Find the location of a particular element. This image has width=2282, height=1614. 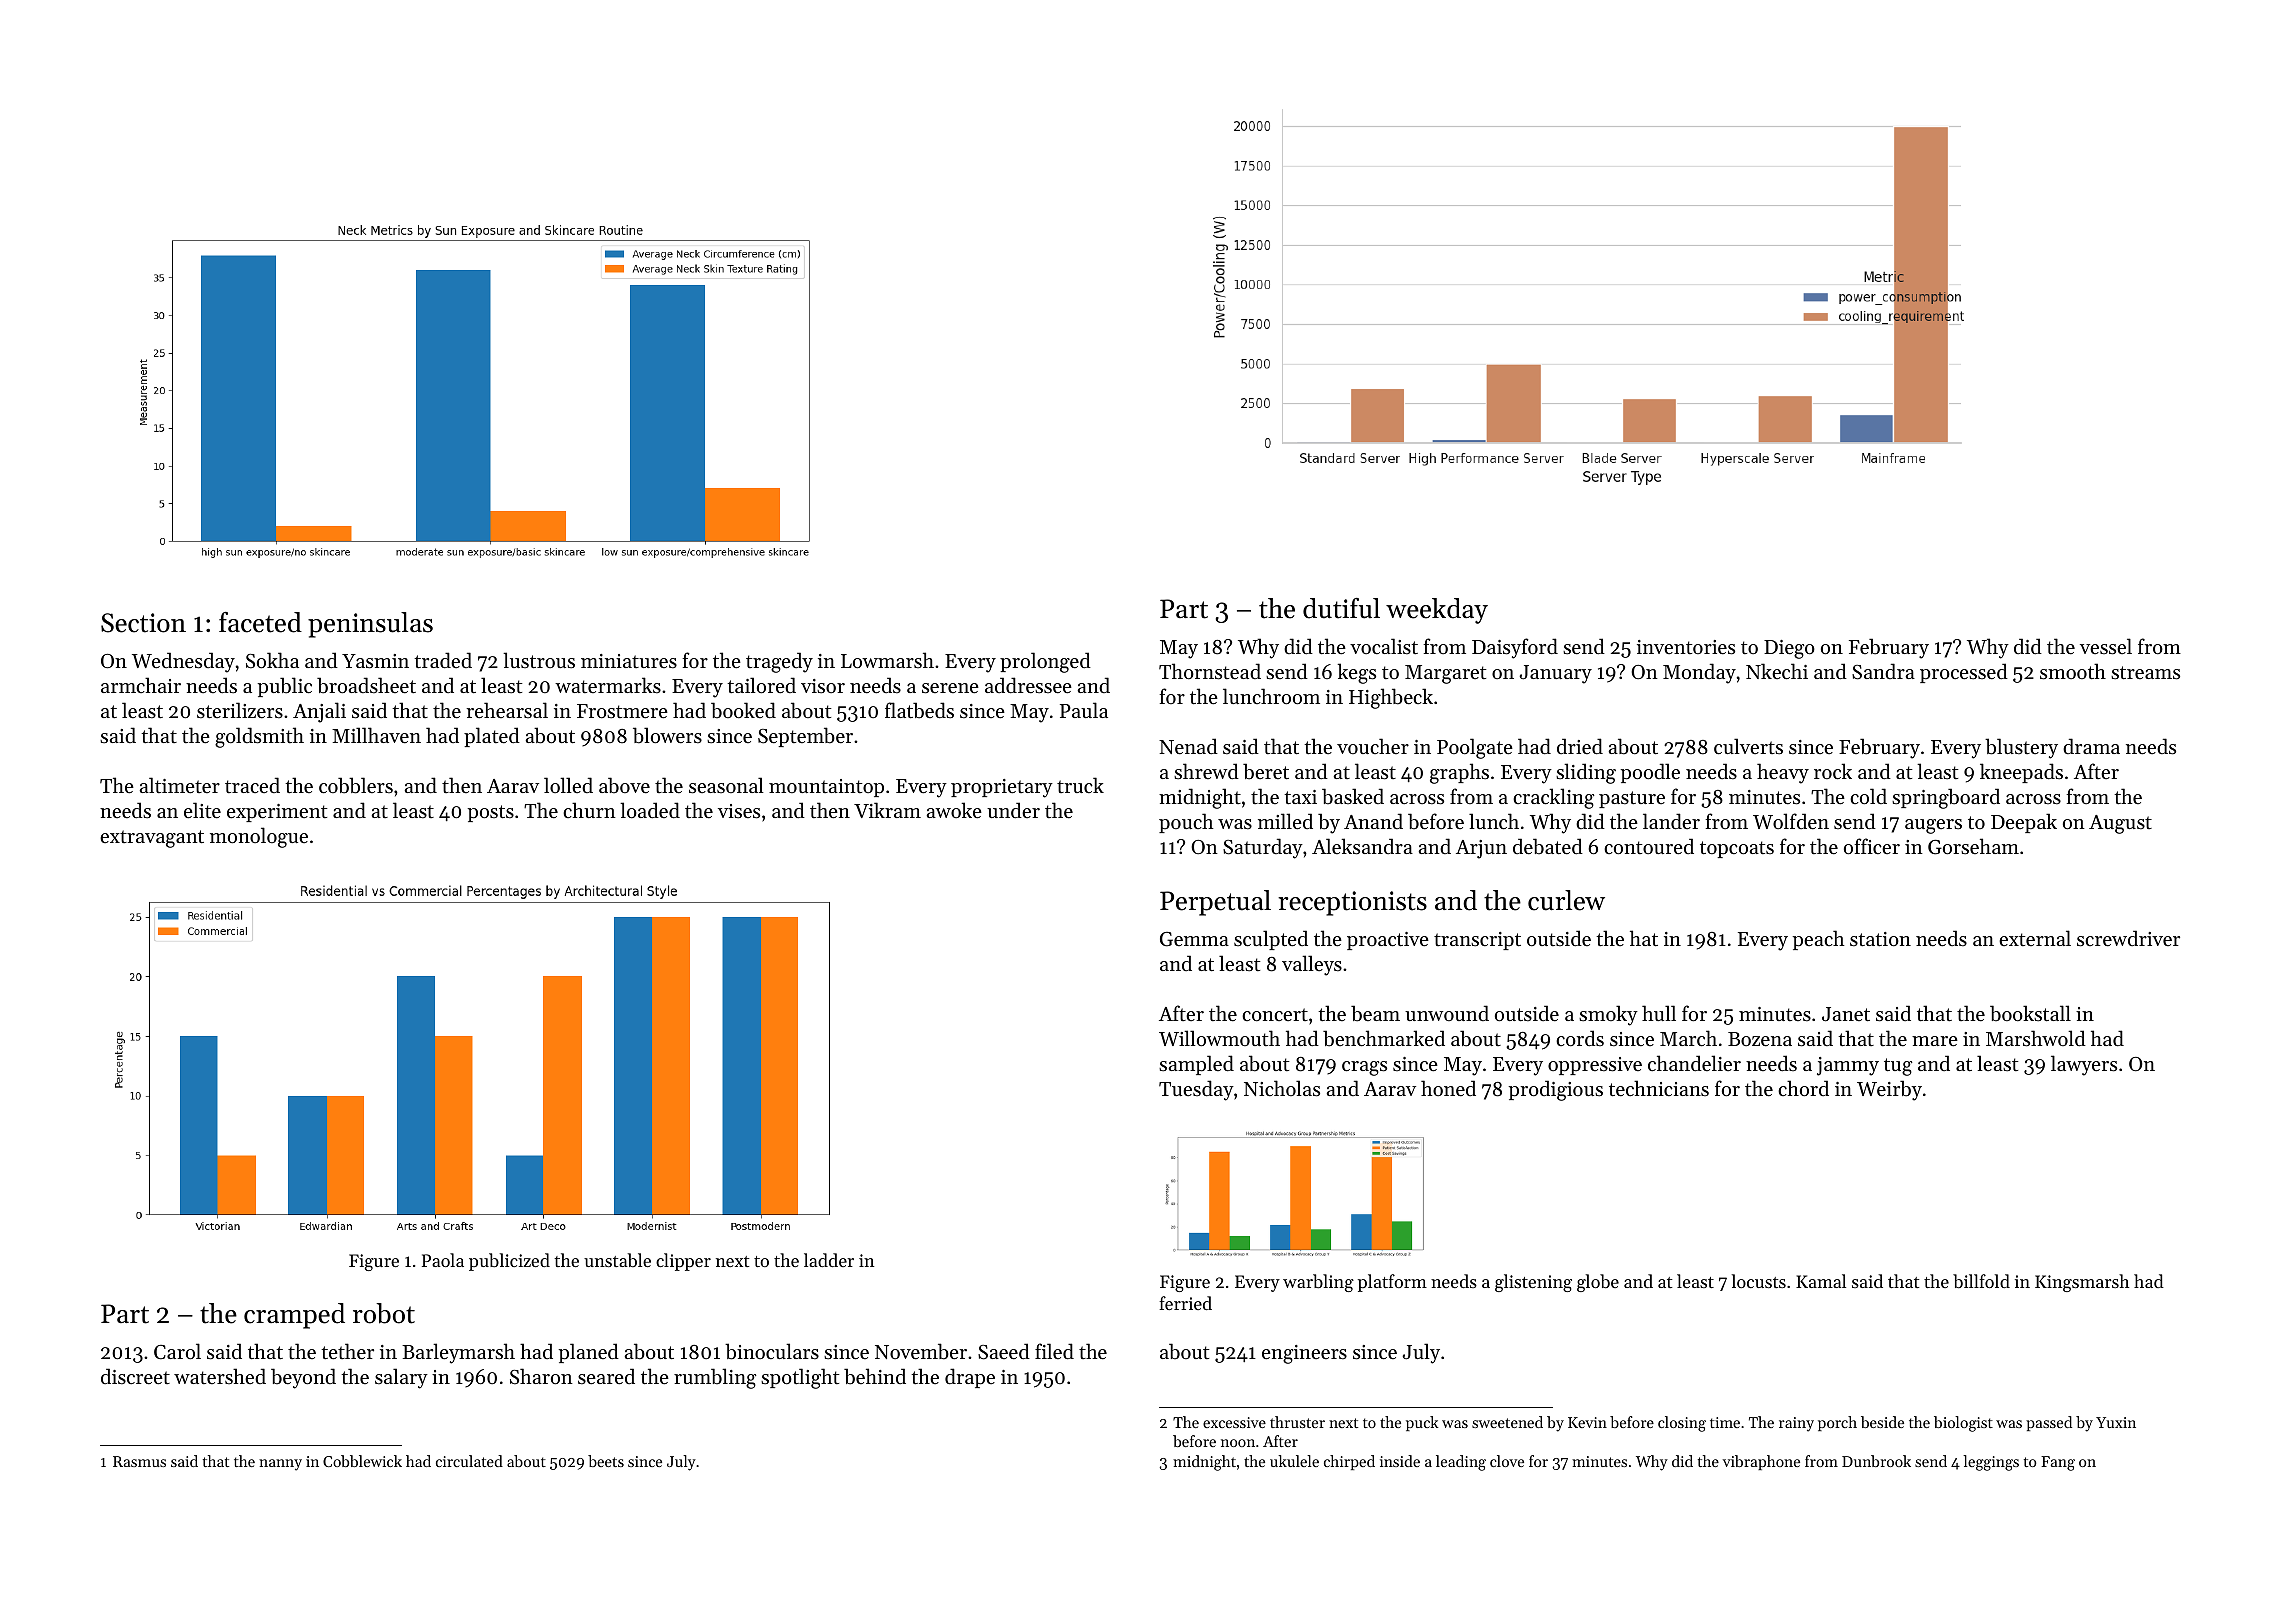

warbling is located at coordinates (1318, 1283).
